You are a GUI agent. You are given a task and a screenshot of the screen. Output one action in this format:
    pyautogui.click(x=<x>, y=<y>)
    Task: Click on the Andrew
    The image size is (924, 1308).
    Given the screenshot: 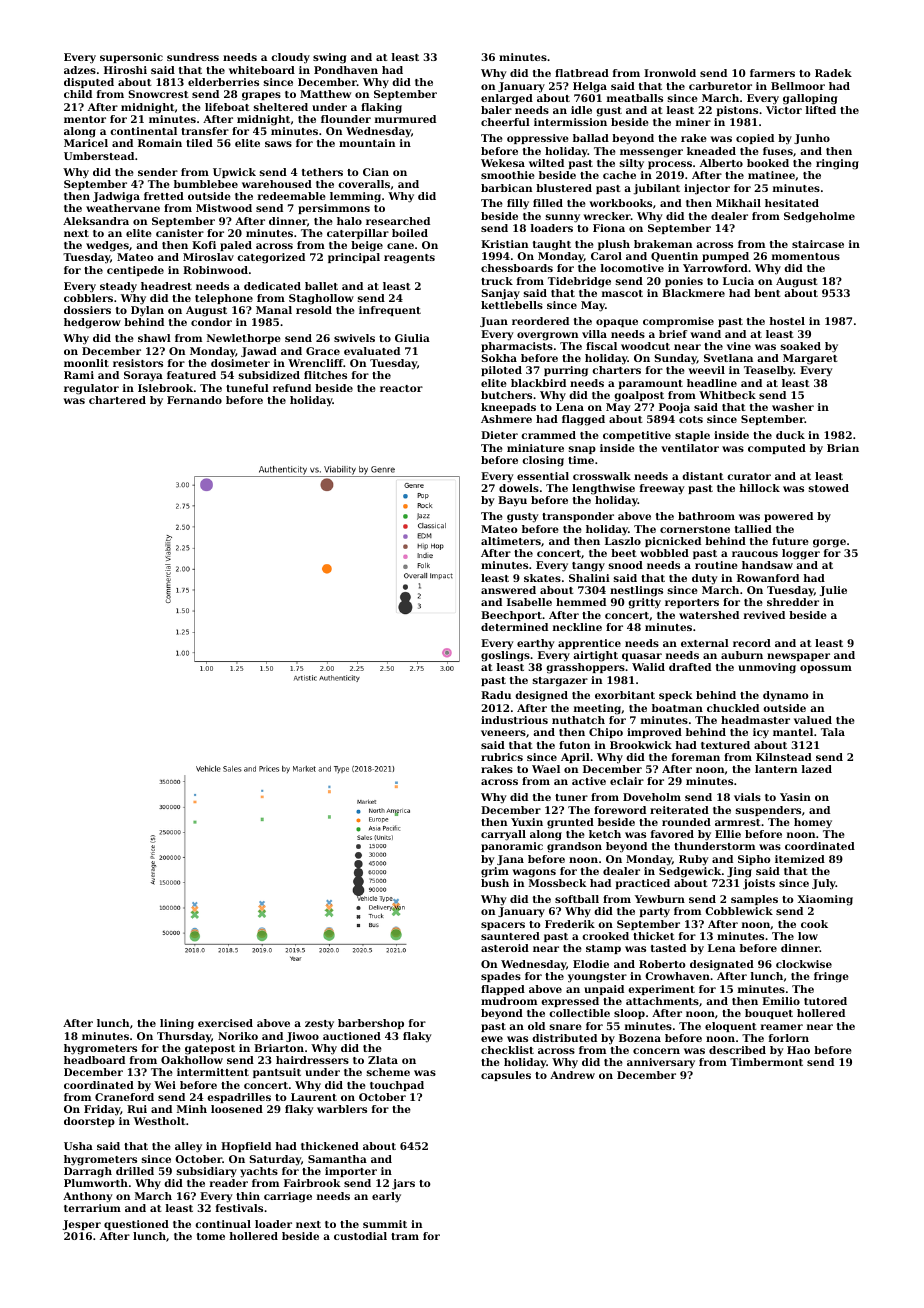 What is the action you would take?
    pyautogui.click(x=572, y=1075)
